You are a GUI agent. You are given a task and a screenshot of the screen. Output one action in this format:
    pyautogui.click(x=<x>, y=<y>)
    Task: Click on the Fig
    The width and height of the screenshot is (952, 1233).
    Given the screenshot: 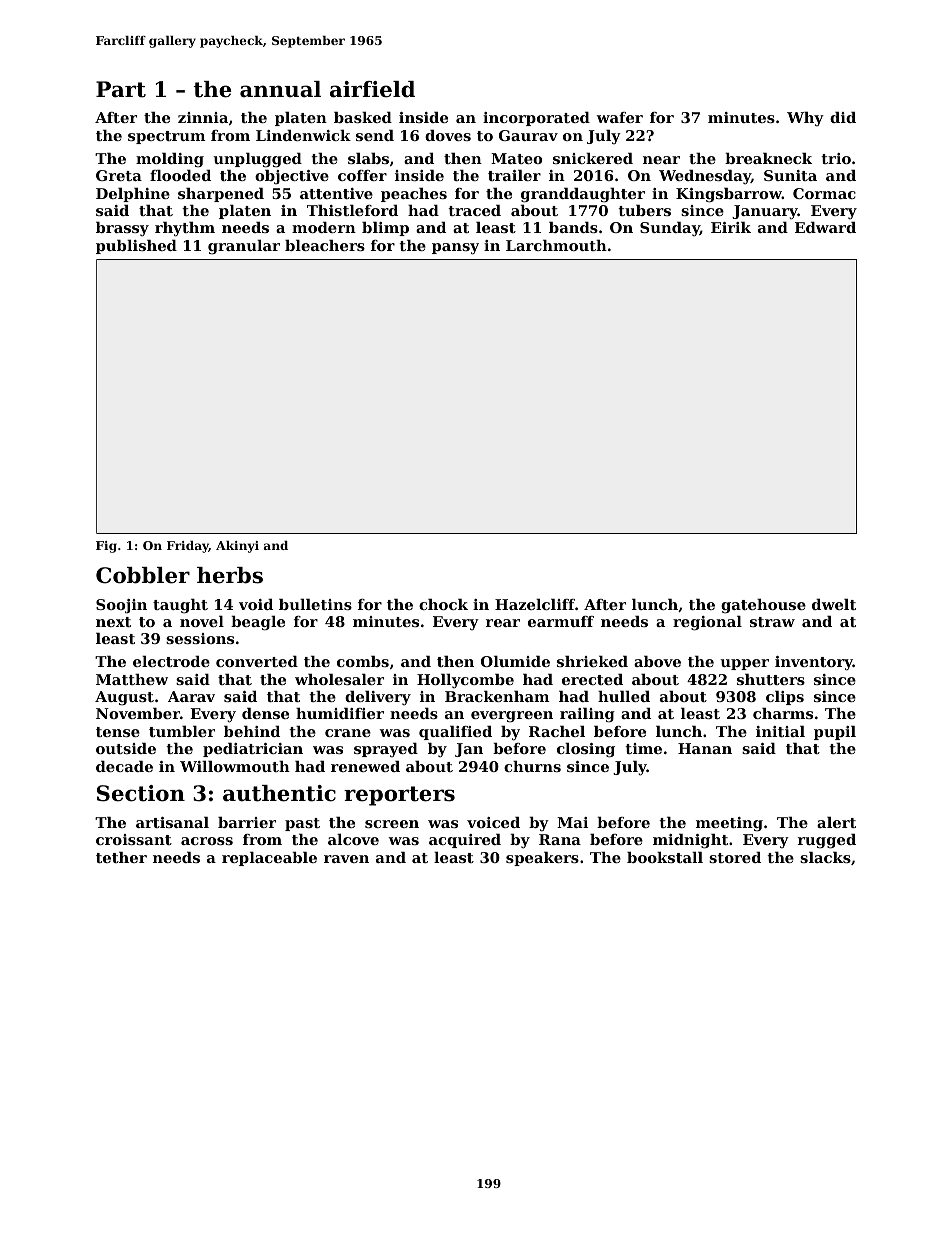 What is the action you would take?
    pyautogui.click(x=106, y=547)
